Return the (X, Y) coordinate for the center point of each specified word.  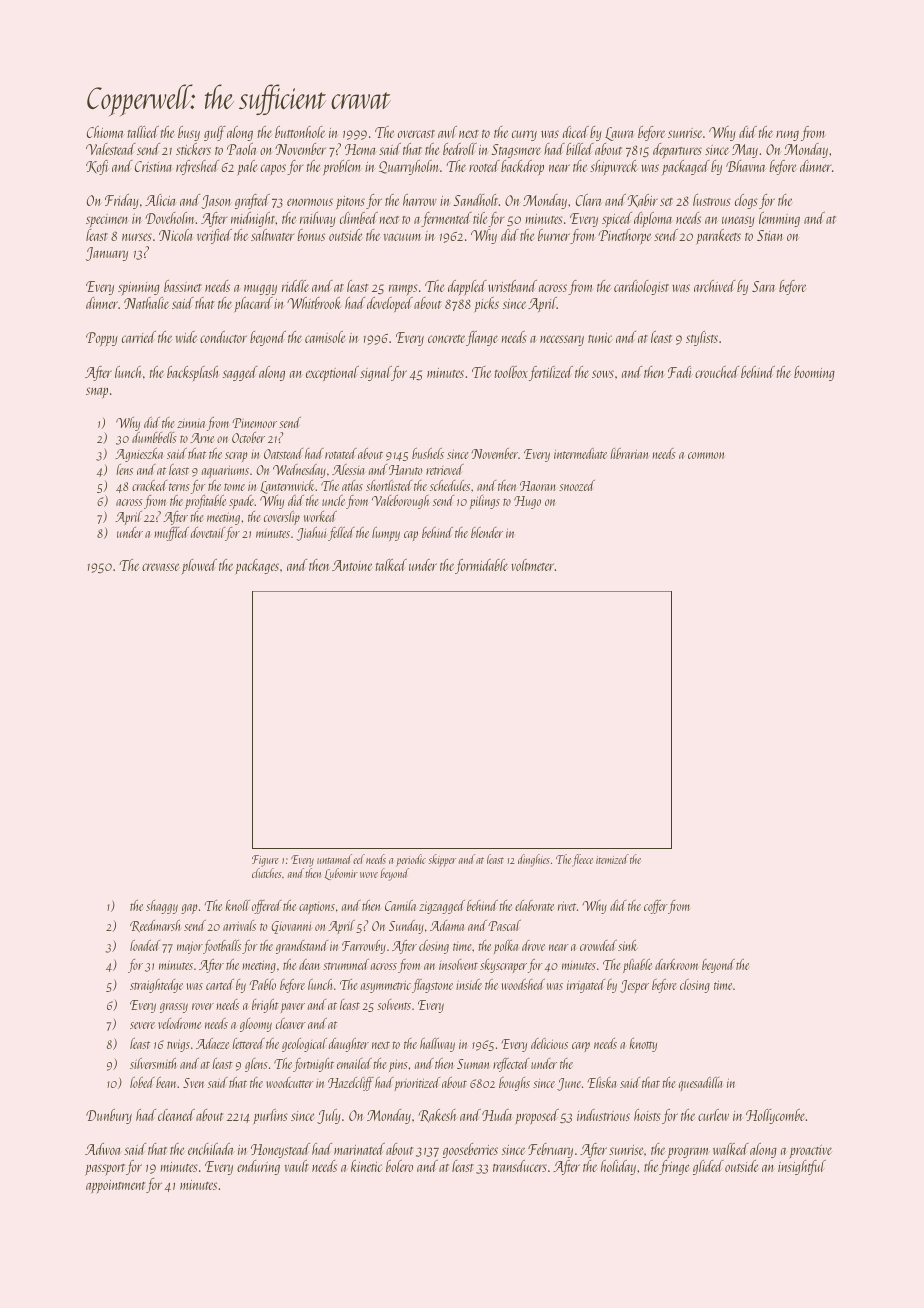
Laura (619, 134)
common (706, 455)
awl (447, 132)
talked (391, 565)
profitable (205, 502)
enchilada (210, 1149)
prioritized (417, 1084)
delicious (549, 1043)
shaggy (162, 907)
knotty (643, 1045)
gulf (215, 133)
